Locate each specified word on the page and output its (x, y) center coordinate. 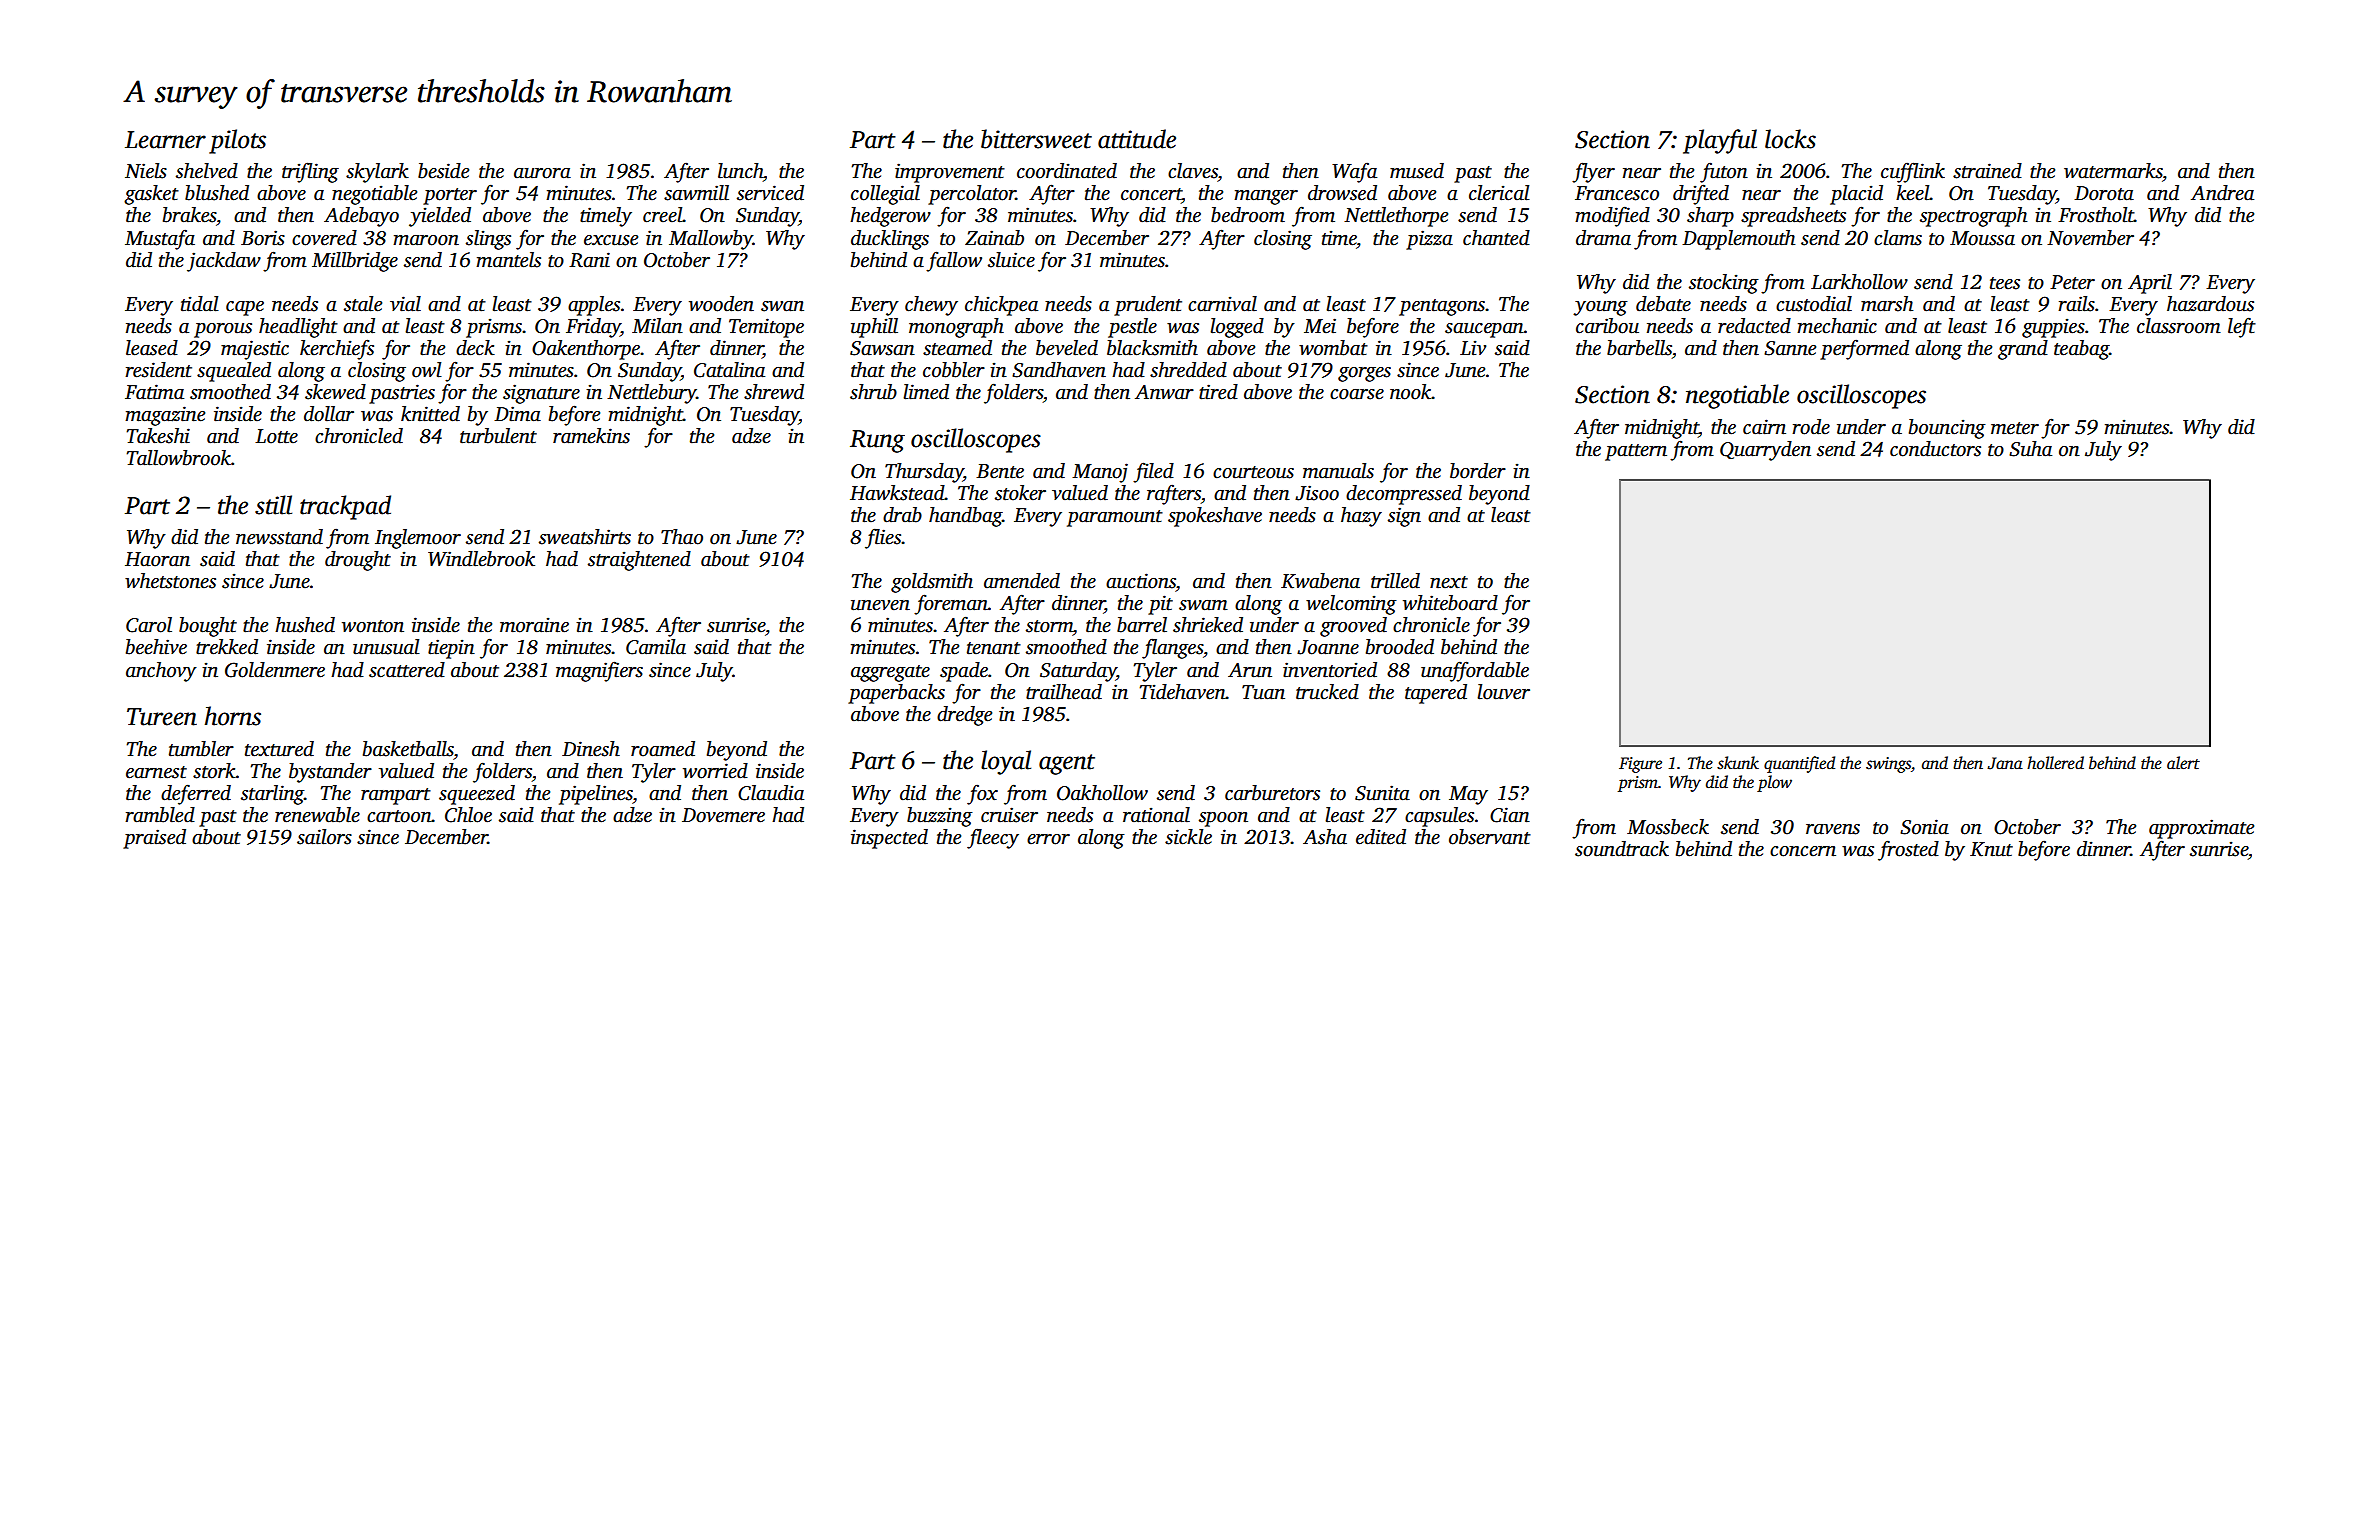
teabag (2081, 350)
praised (154, 839)
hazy (1361, 517)
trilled (1395, 581)
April (2150, 284)
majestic (255, 350)
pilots (237, 141)
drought (358, 561)
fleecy (993, 838)
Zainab (994, 238)
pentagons (1442, 307)
